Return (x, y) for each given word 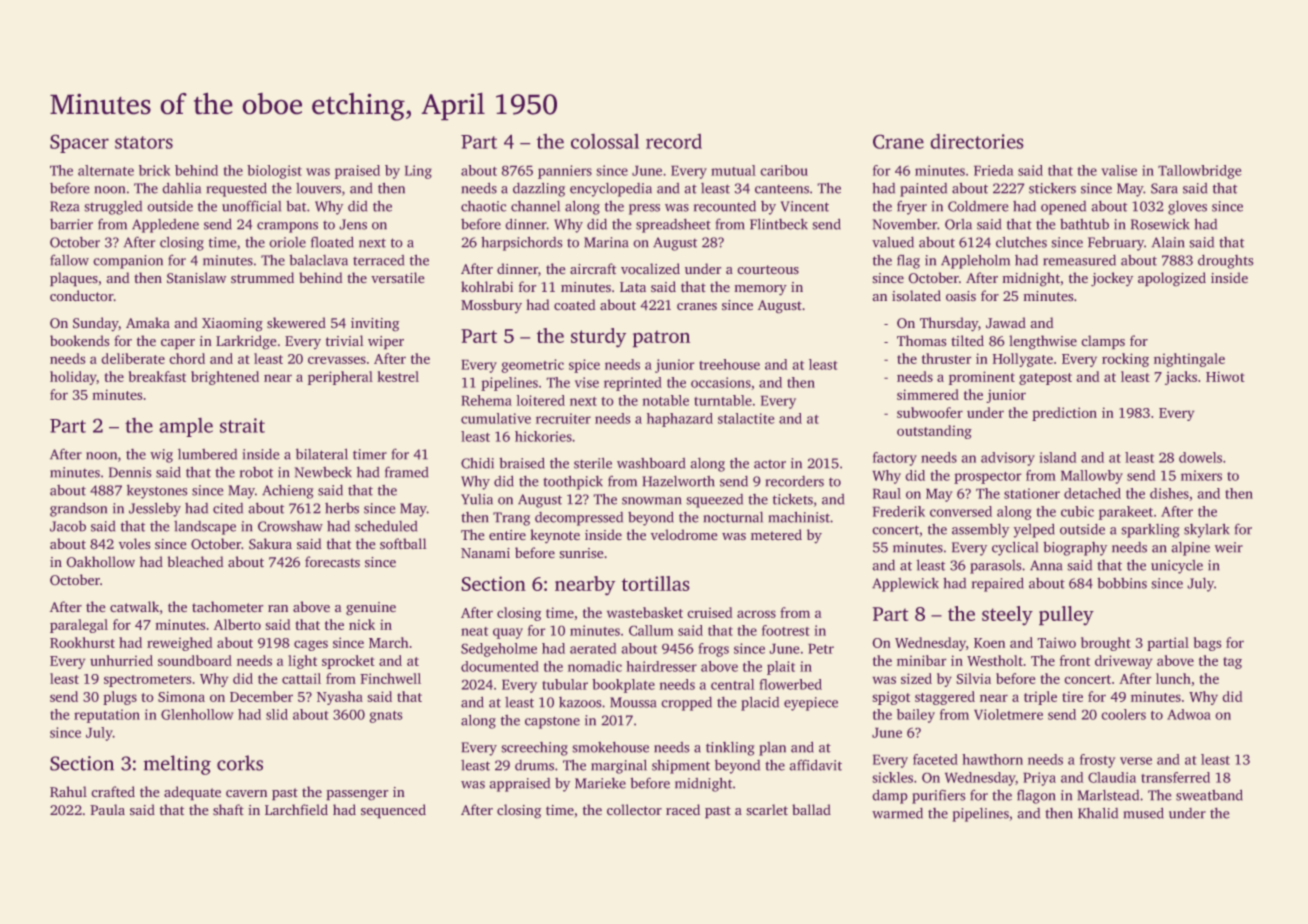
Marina (606, 242)
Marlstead (1108, 795)
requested (237, 190)
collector (634, 809)
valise (1119, 170)
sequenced (393, 811)
